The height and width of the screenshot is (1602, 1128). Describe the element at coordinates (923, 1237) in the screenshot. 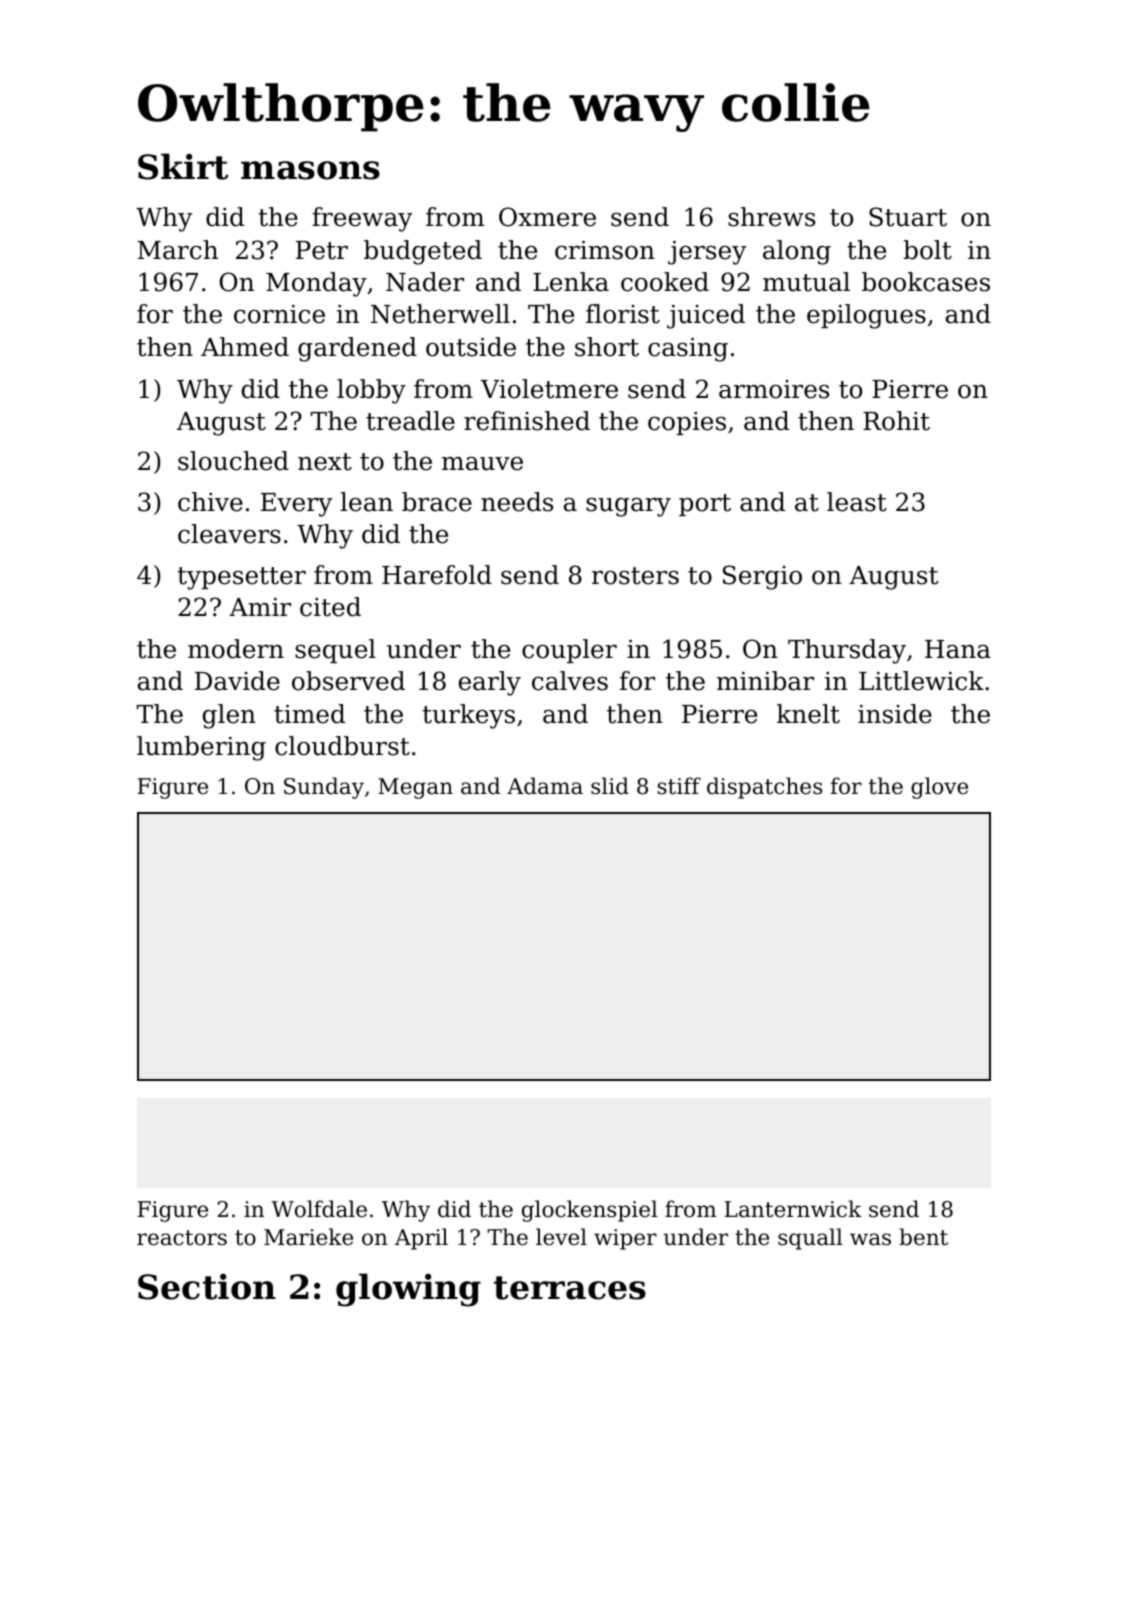

I see `bent` at that location.
